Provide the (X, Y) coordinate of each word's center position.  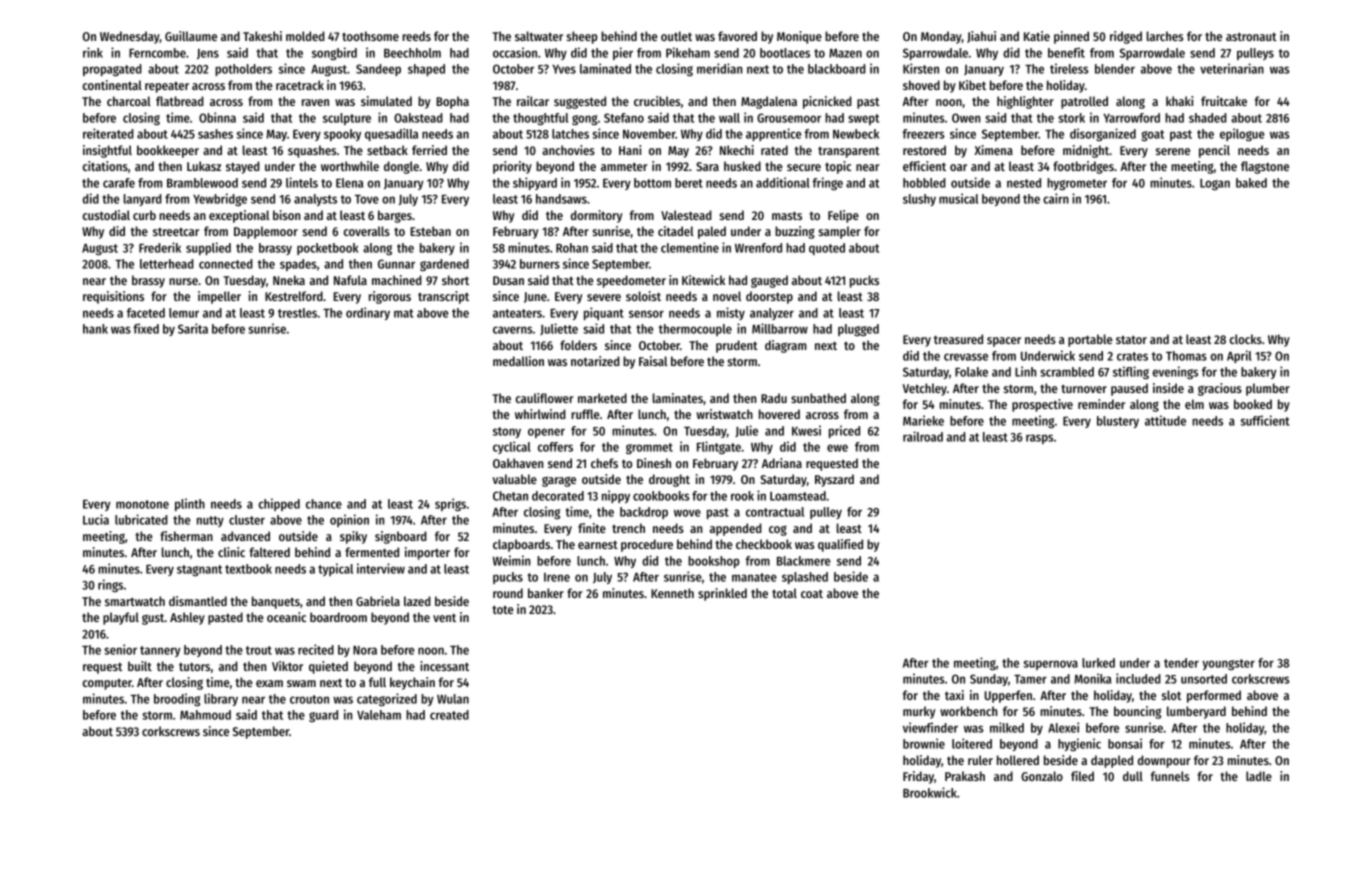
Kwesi (806, 430)
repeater (167, 87)
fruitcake (1224, 101)
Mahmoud (205, 715)
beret (689, 183)
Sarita (193, 328)
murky (919, 712)
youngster (1228, 664)
